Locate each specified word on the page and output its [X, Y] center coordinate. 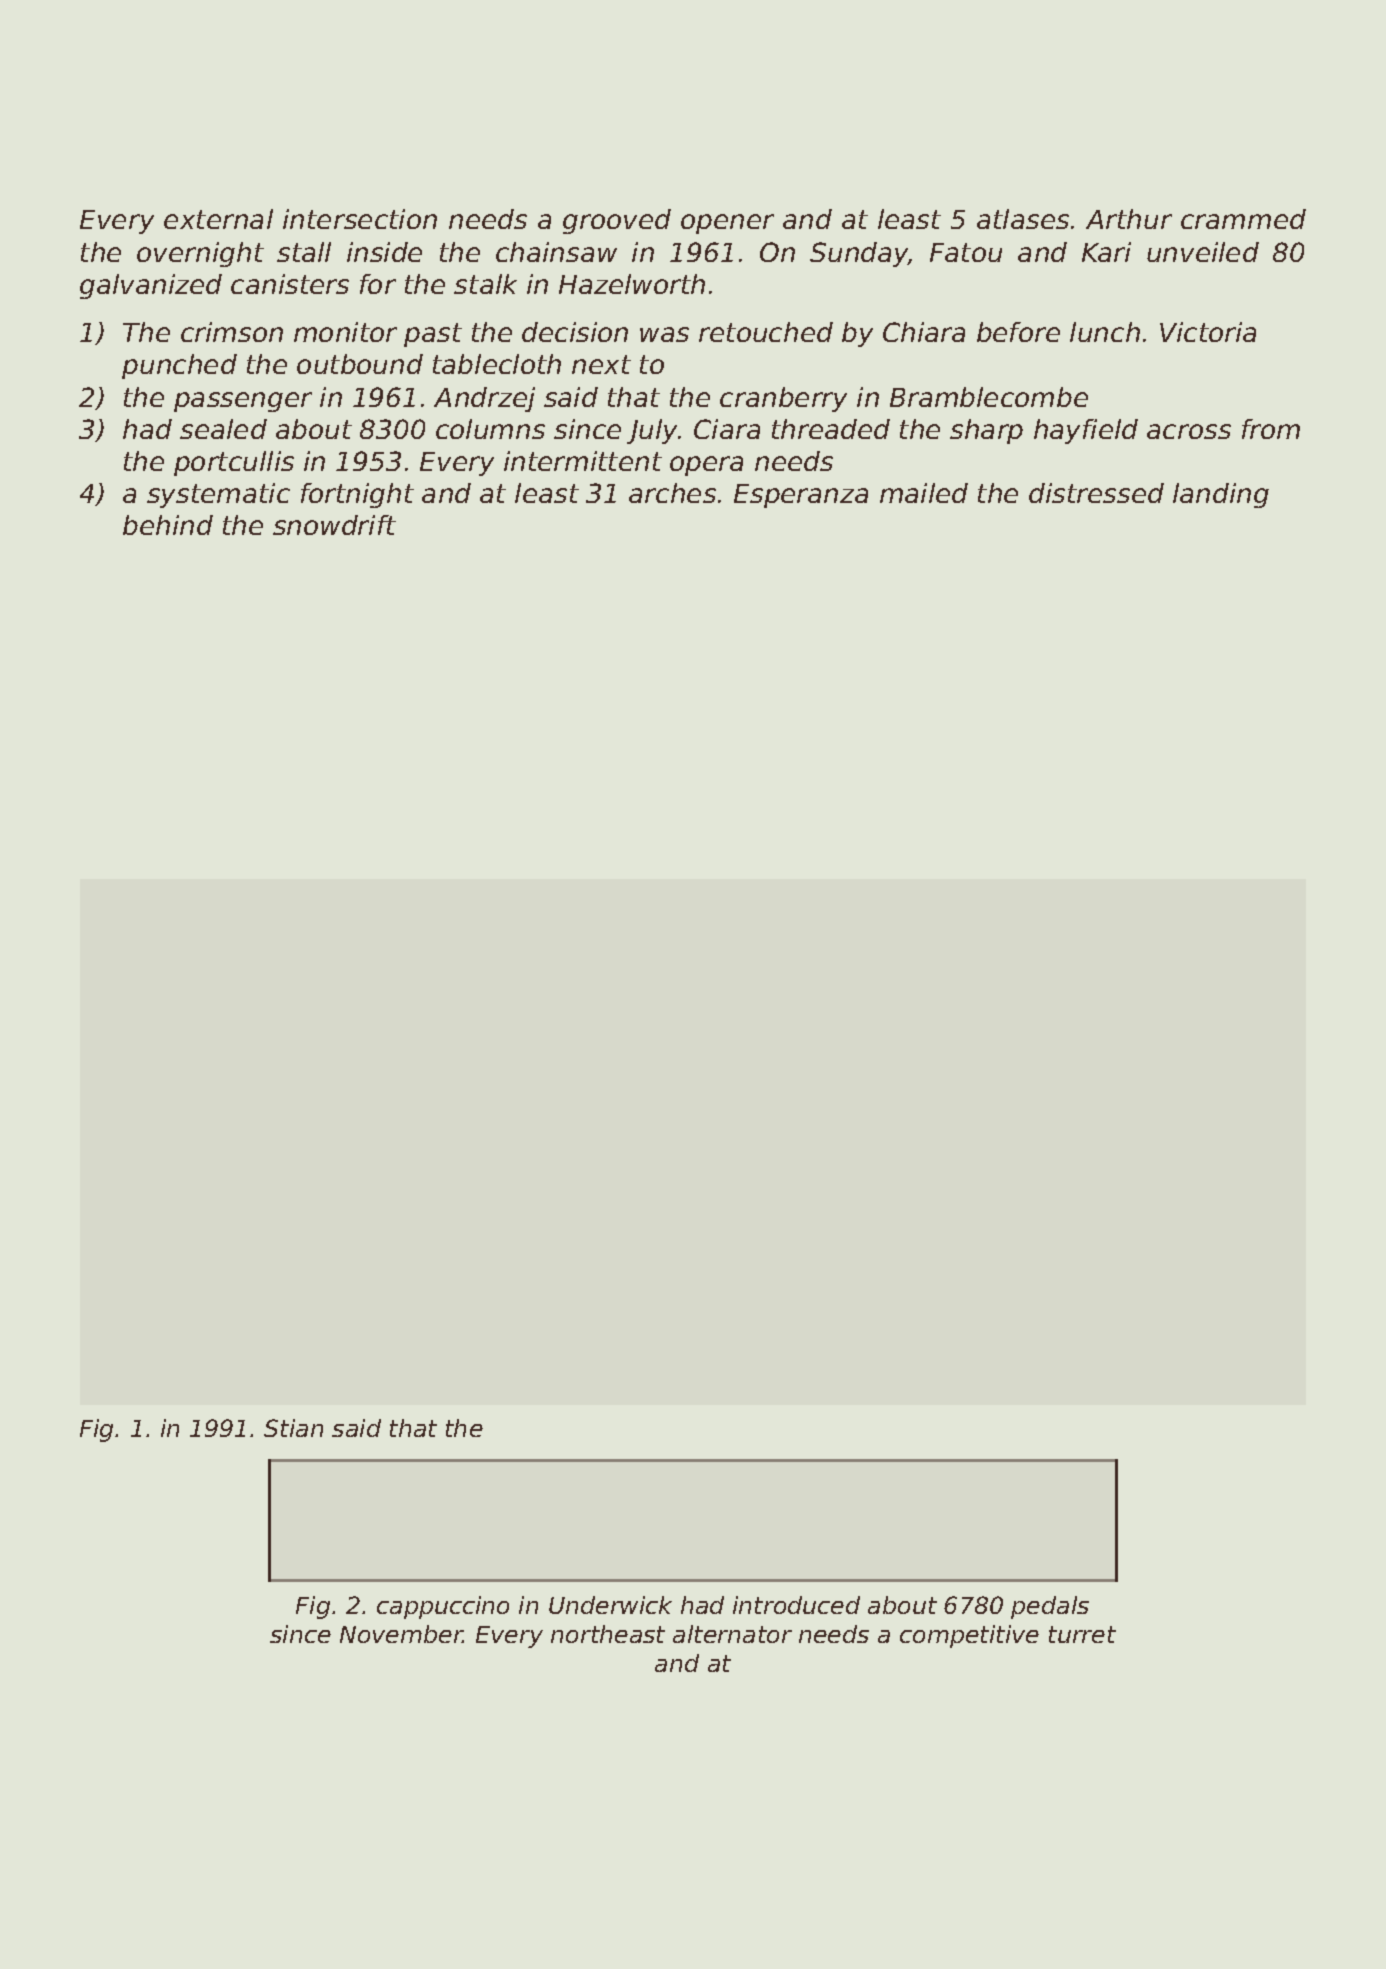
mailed [924, 493]
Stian [293, 1428]
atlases [1023, 219]
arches [672, 493]
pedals [1050, 1607]
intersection [360, 219]
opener [727, 224]
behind [168, 525]
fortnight [357, 495]
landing [1221, 495]
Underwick [610, 1605]
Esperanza [801, 496]
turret [1082, 1634]
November [401, 1634]
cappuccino [443, 1607]
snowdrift [334, 525]
